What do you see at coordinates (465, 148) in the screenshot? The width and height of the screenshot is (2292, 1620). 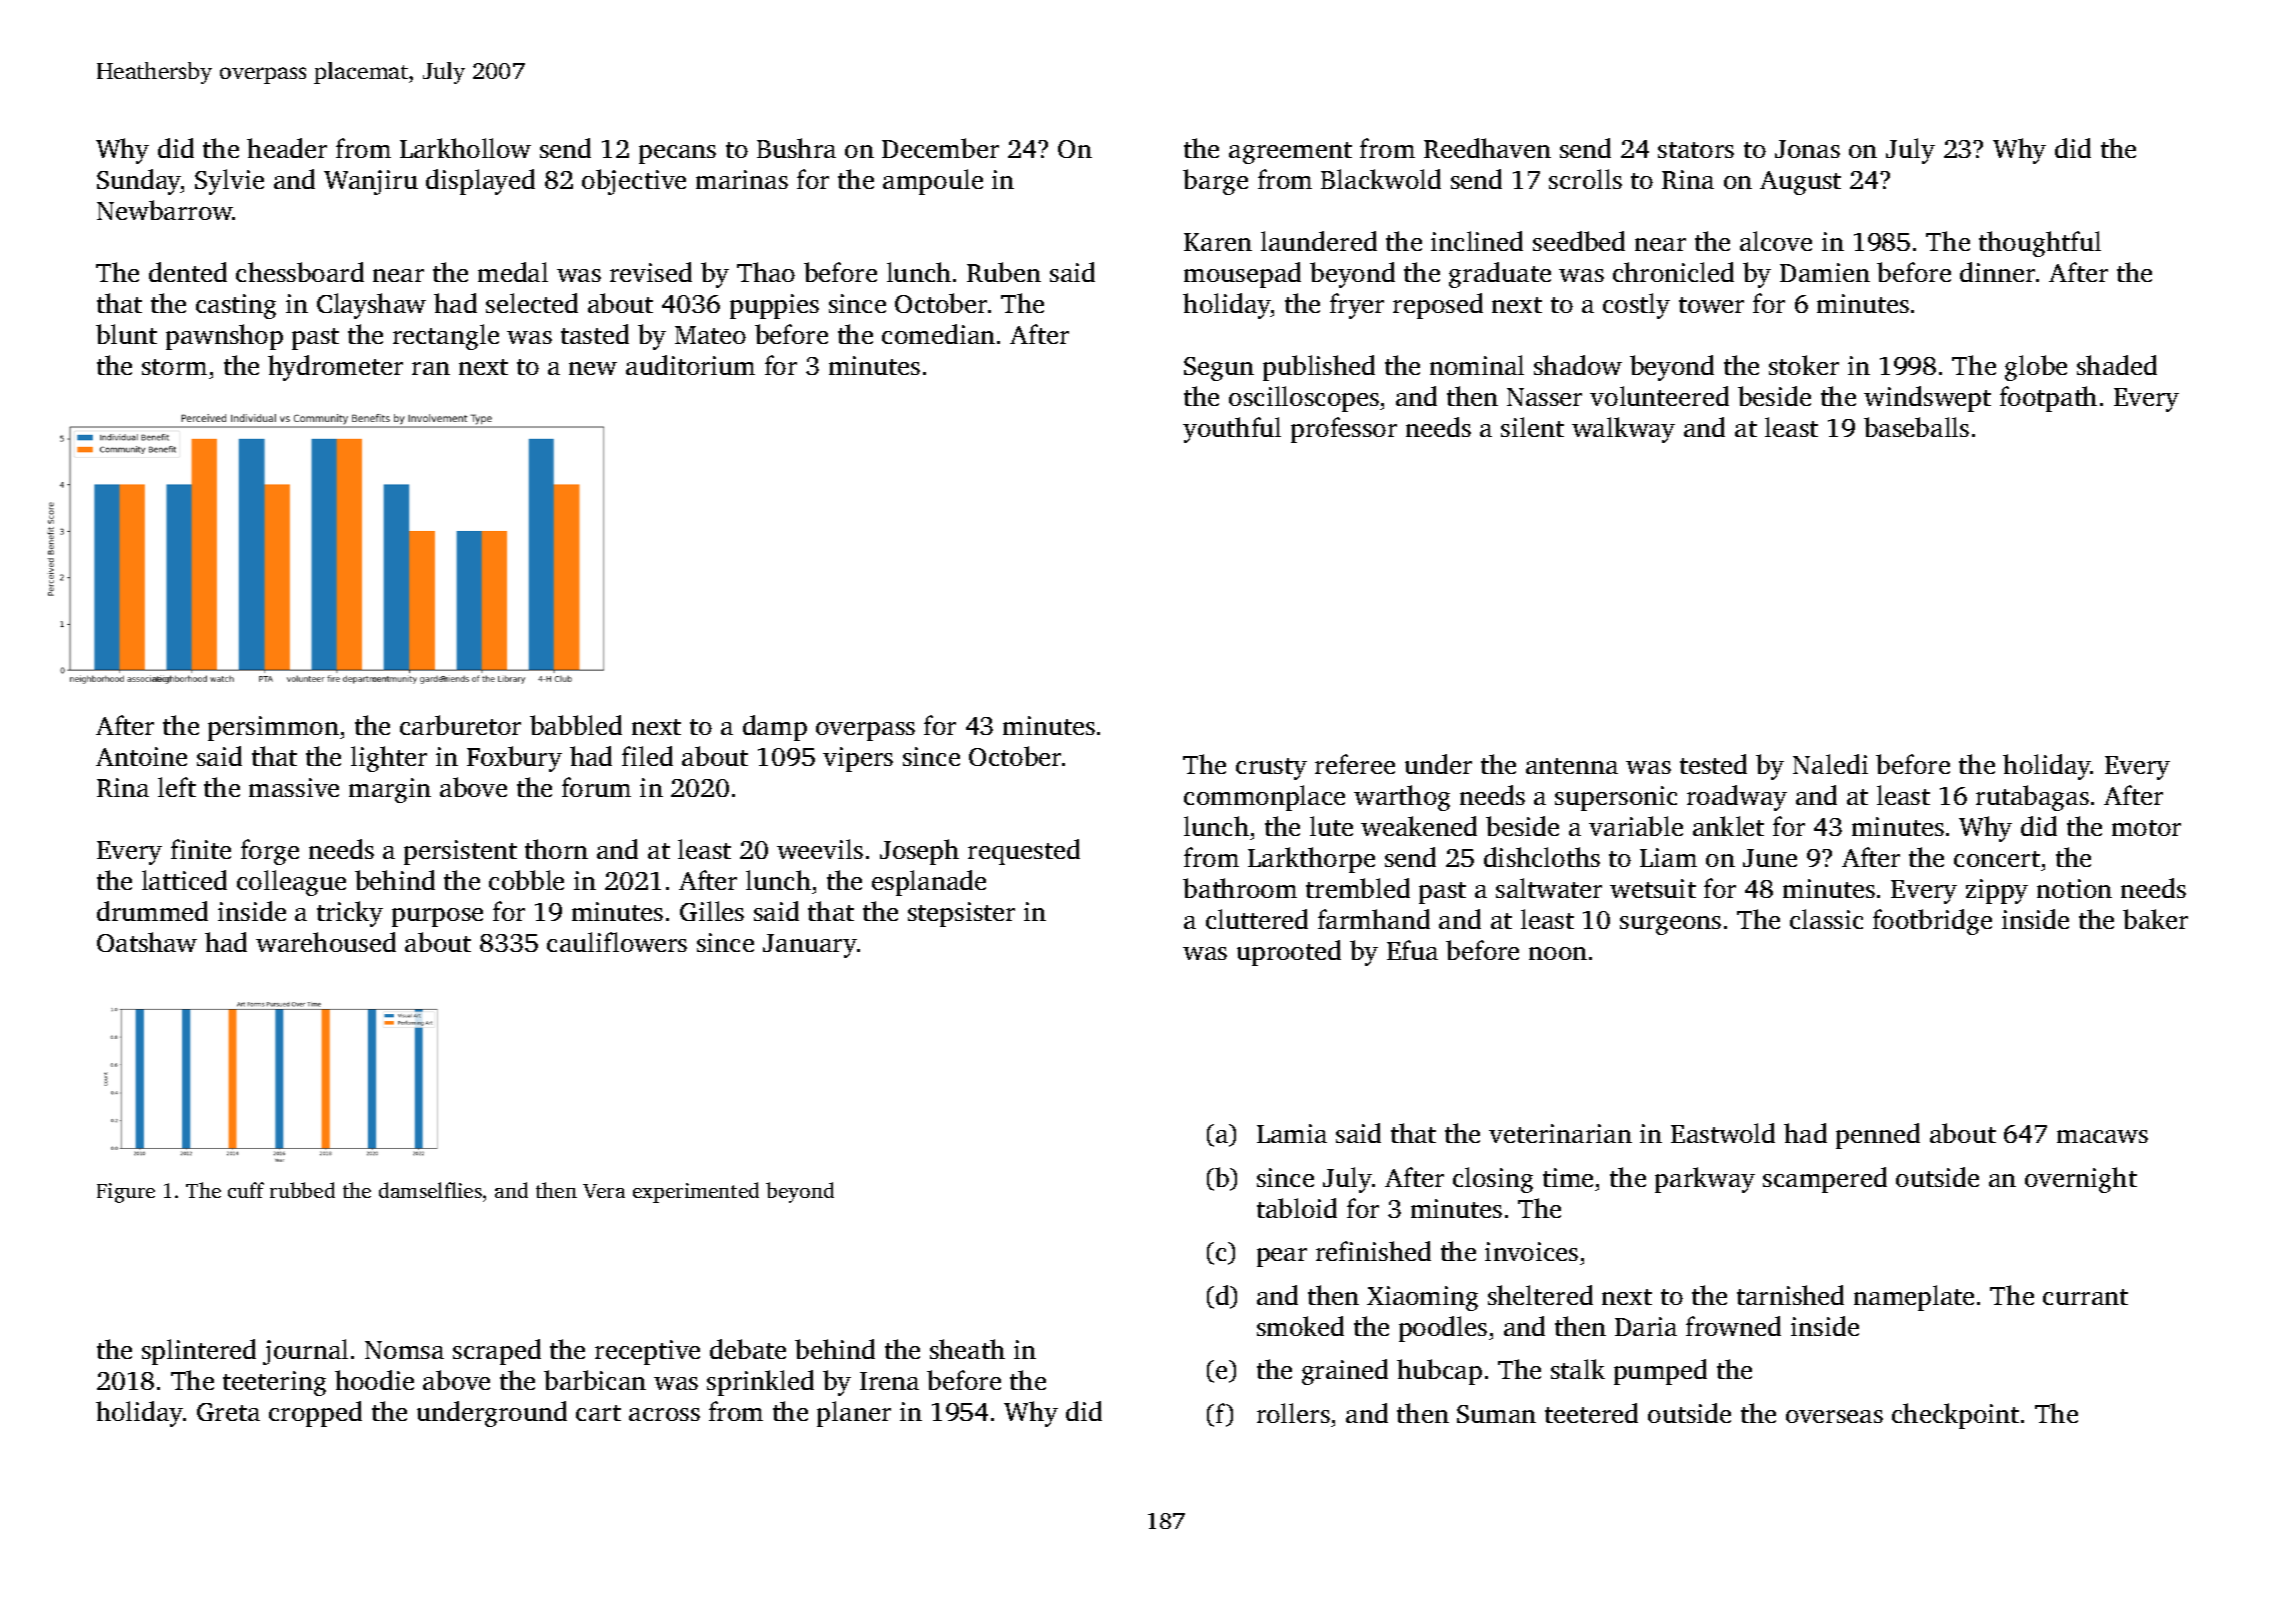 I see `Larkhollow` at bounding box center [465, 148].
